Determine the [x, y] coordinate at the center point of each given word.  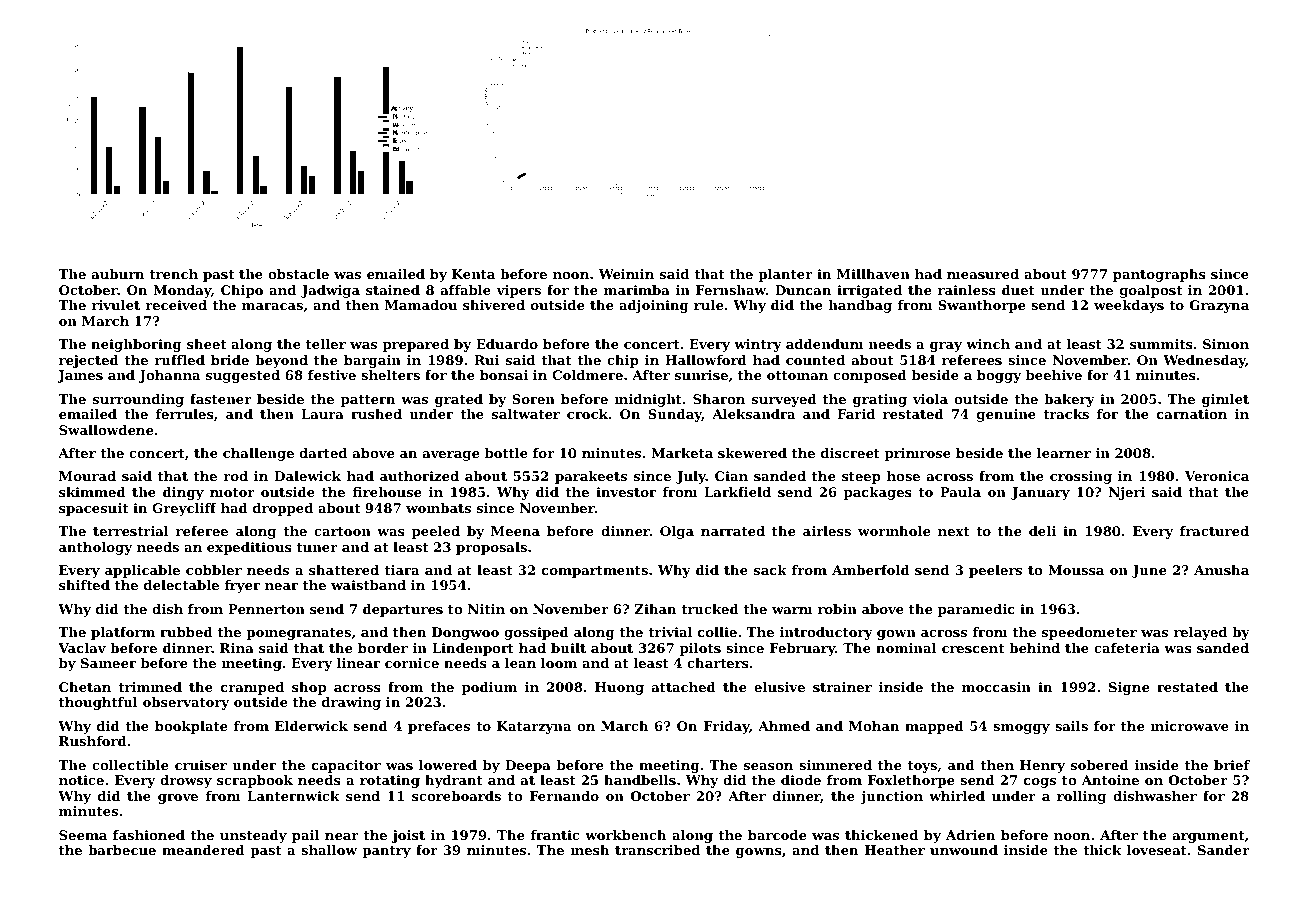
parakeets [591, 477]
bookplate [191, 727]
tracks [1066, 414]
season [768, 766]
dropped [283, 509]
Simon [1226, 344]
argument [1209, 837]
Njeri [1127, 493]
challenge [258, 454]
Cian [731, 476]
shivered [494, 305]
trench [174, 274]
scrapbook [255, 781]
